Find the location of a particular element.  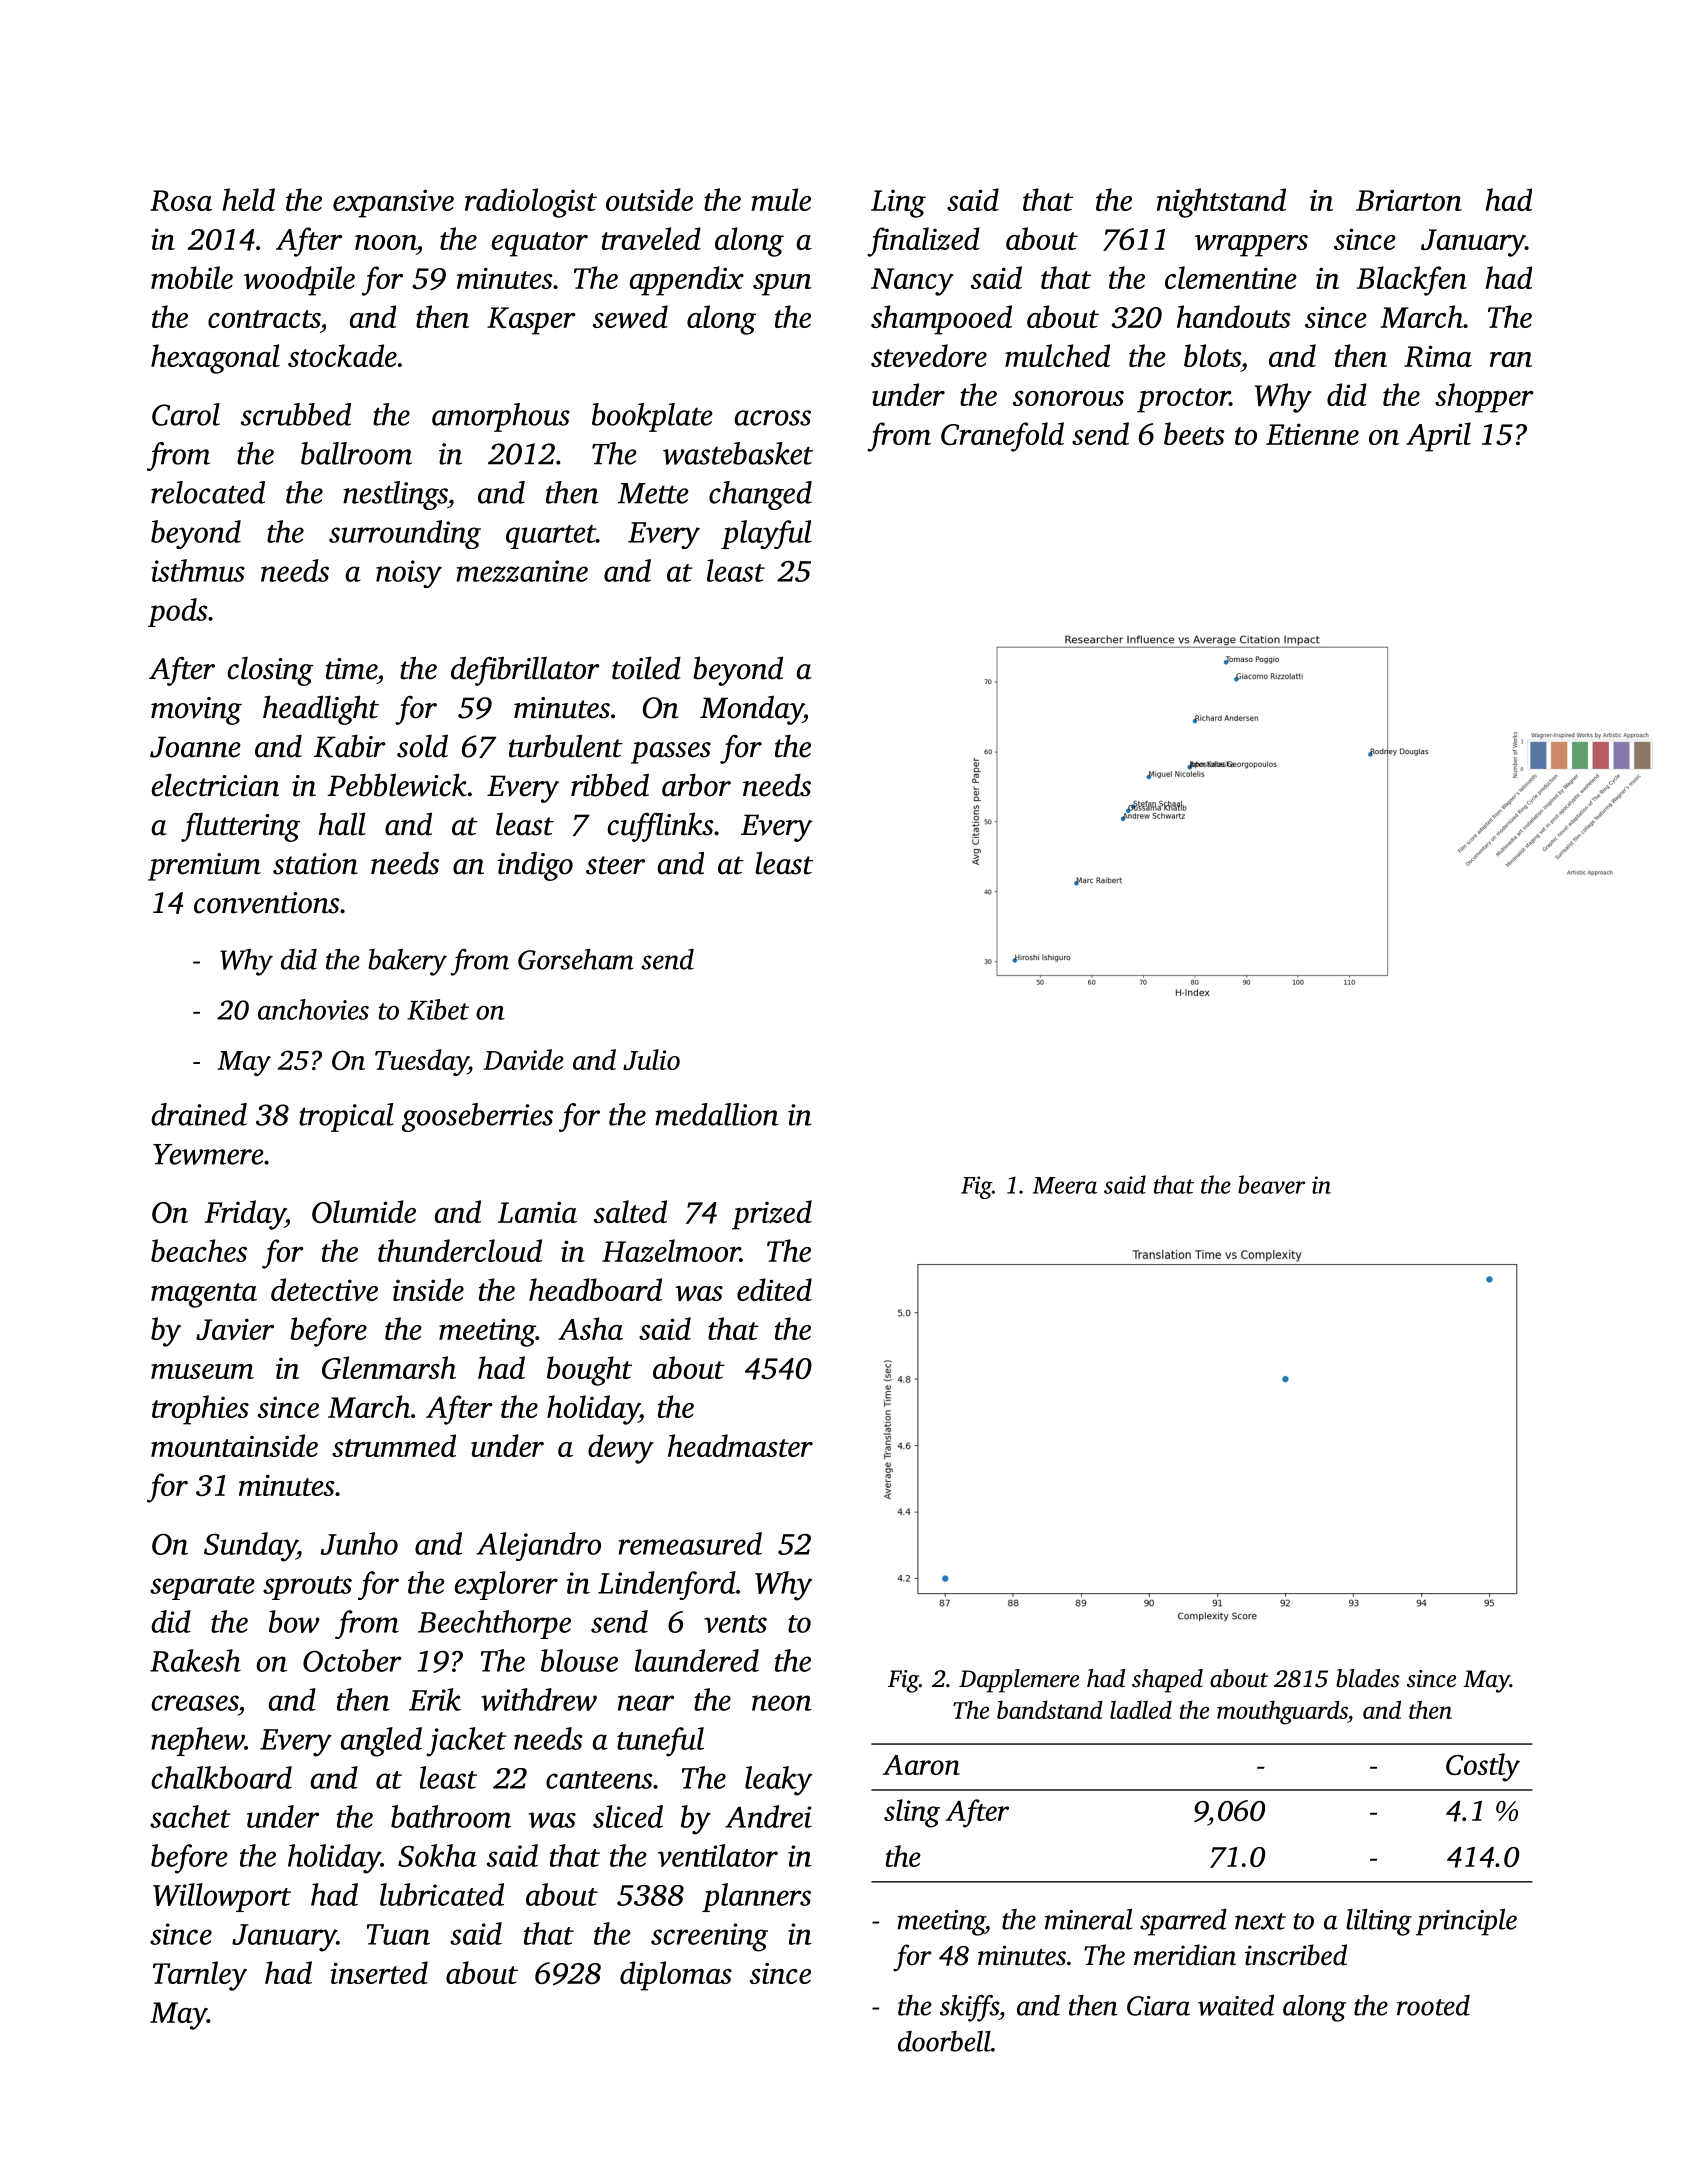

rooted is located at coordinates (1433, 2005).
